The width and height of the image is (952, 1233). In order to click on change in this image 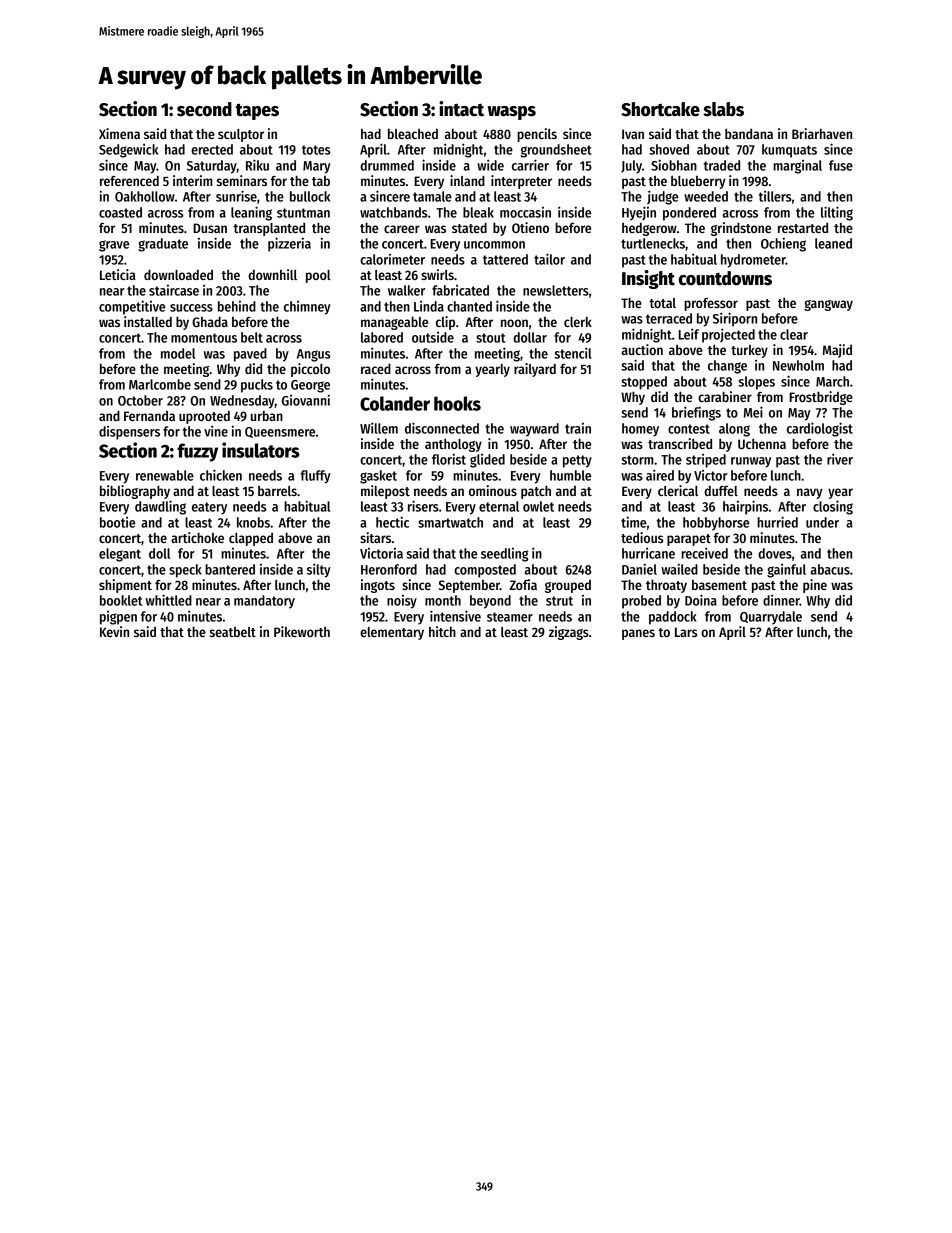, I will do `click(727, 367)`.
